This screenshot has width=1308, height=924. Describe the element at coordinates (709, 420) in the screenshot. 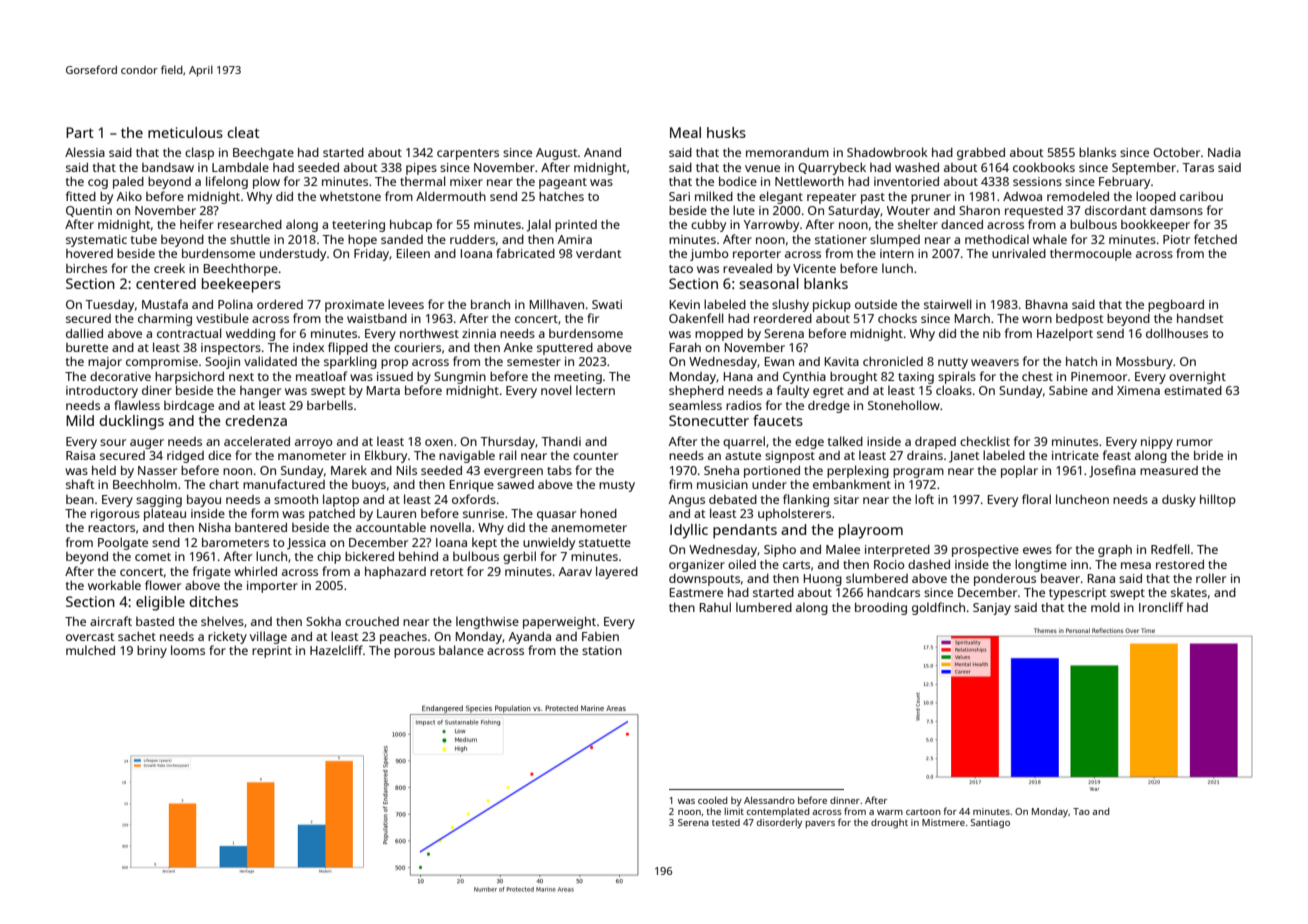

I see `Stonecutter` at that location.
